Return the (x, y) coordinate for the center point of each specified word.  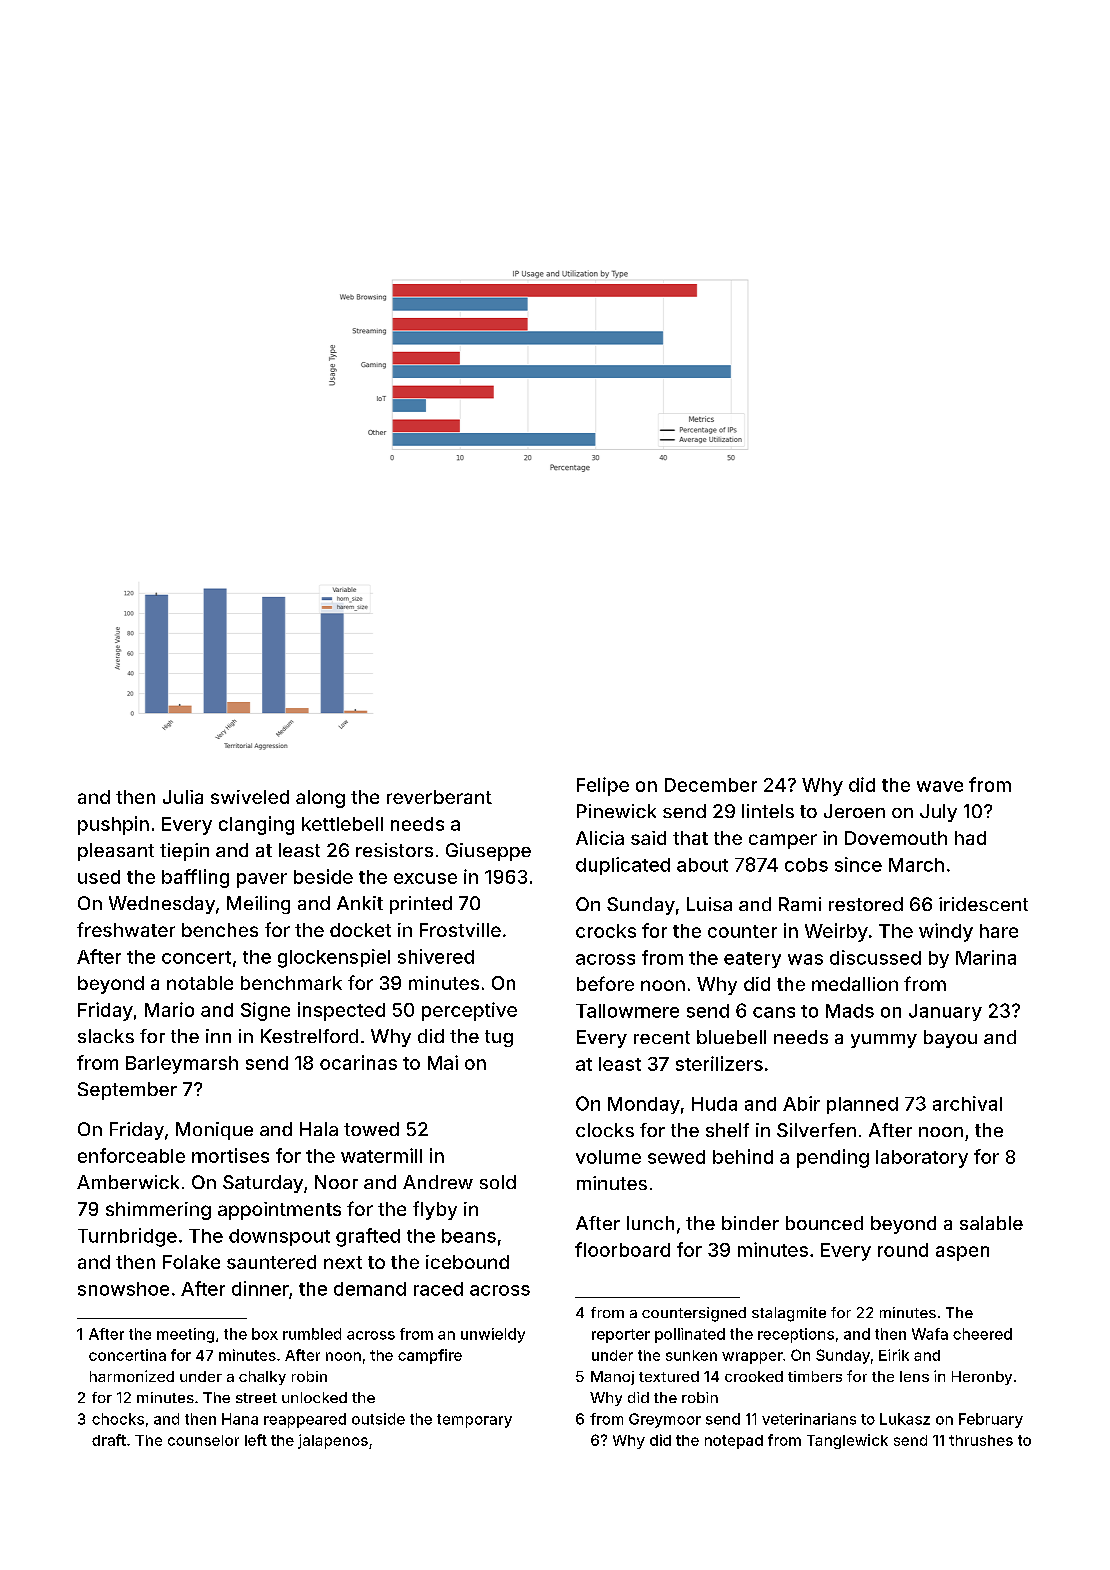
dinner (260, 1288)
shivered (436, 956)
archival (967, 1103)
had (970, 838)
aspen (962, 1253)
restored (866, 904)
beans (469, 1236)
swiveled (250, 797)
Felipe (603, 786)
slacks (106, 1036)
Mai (443, 1062)
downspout (279, 1237)
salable (991, 1223)
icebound (467, 1262)
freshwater (126, 929)
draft (109, 1440)
